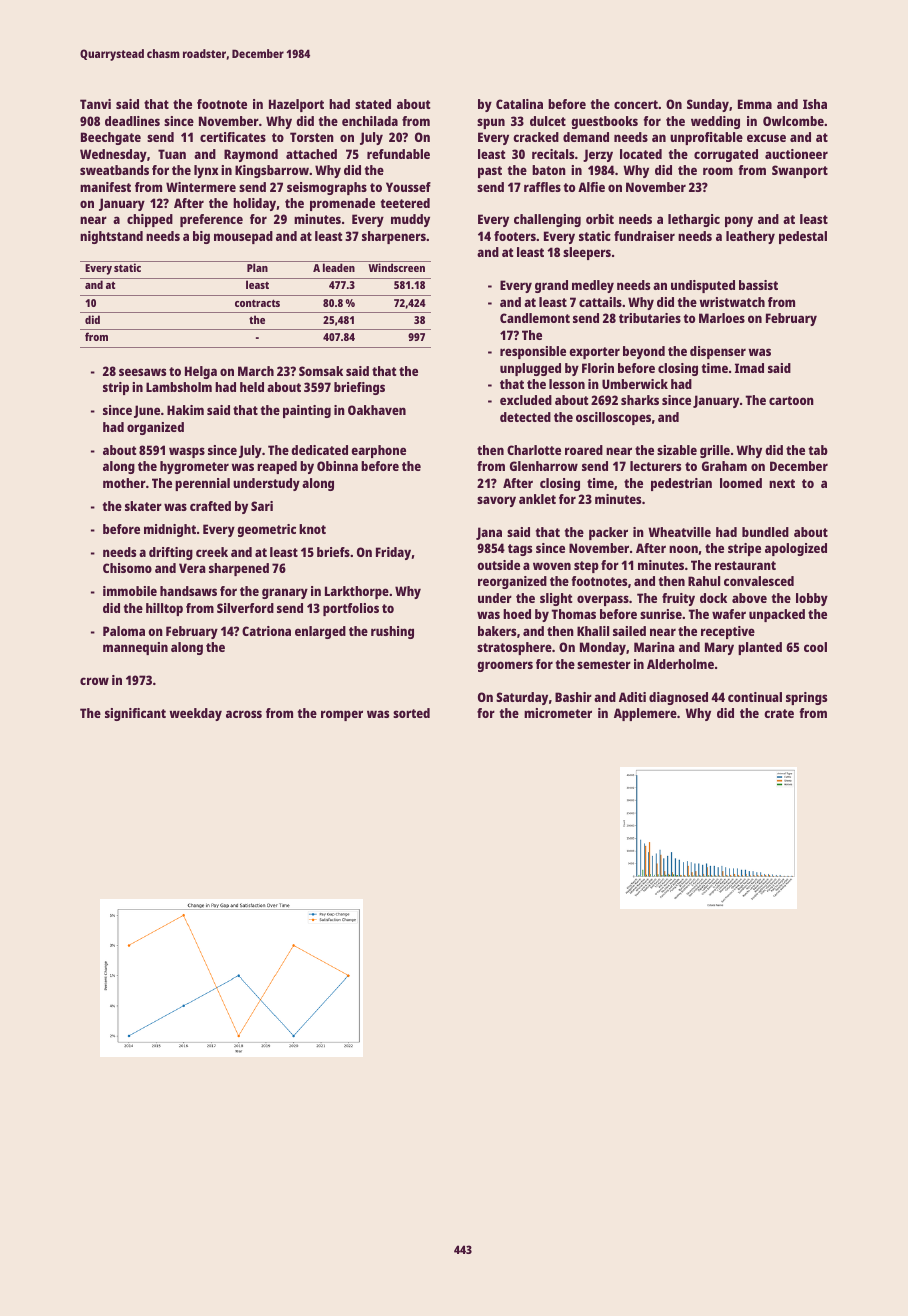 The width and height of the page is (908, 1316). What do you see at coordinates (548, 121) in the page?
I see `dulcet` at bounding box center [548, 121].
